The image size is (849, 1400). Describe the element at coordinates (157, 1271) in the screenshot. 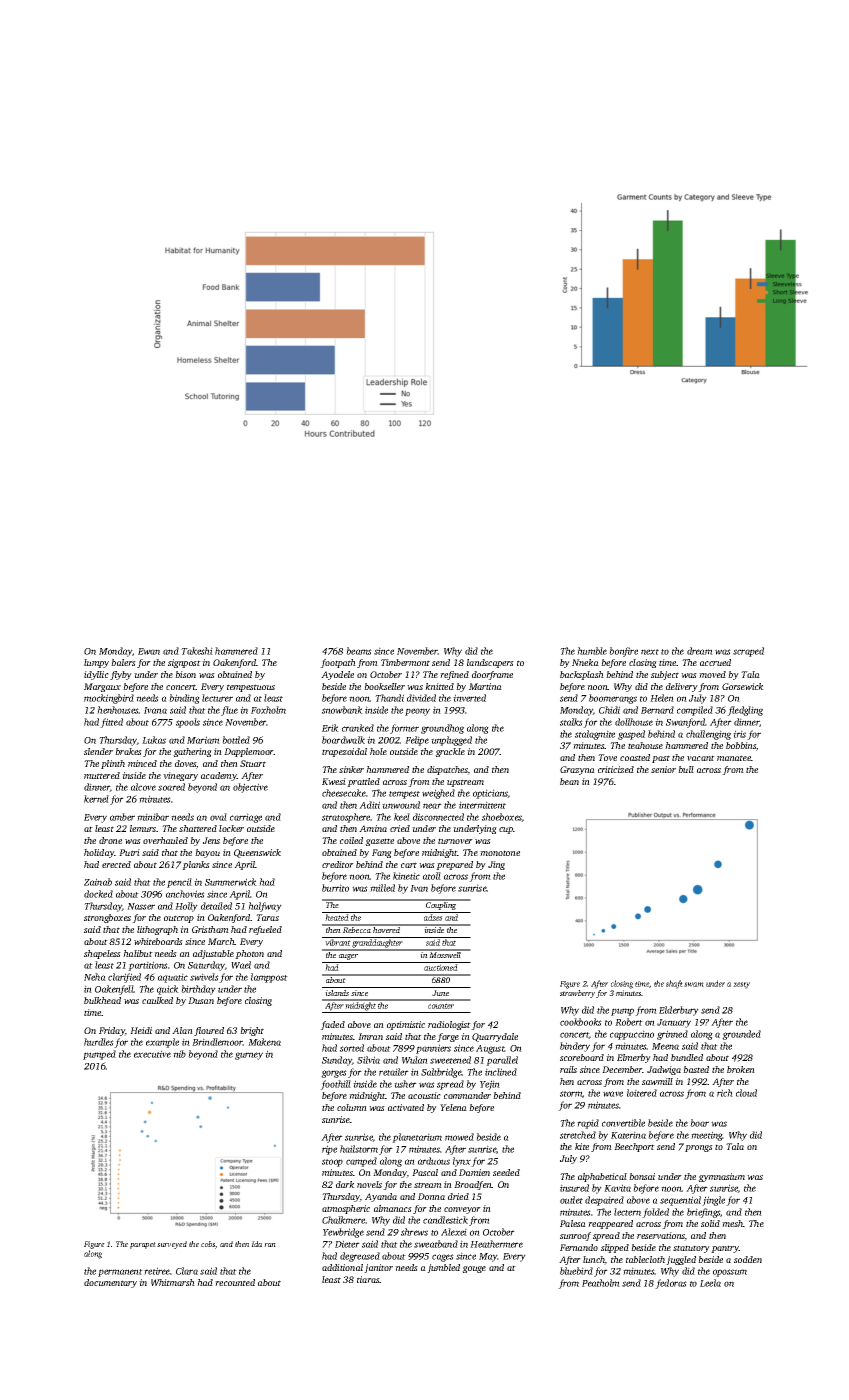

I see `retiree` at that location.
